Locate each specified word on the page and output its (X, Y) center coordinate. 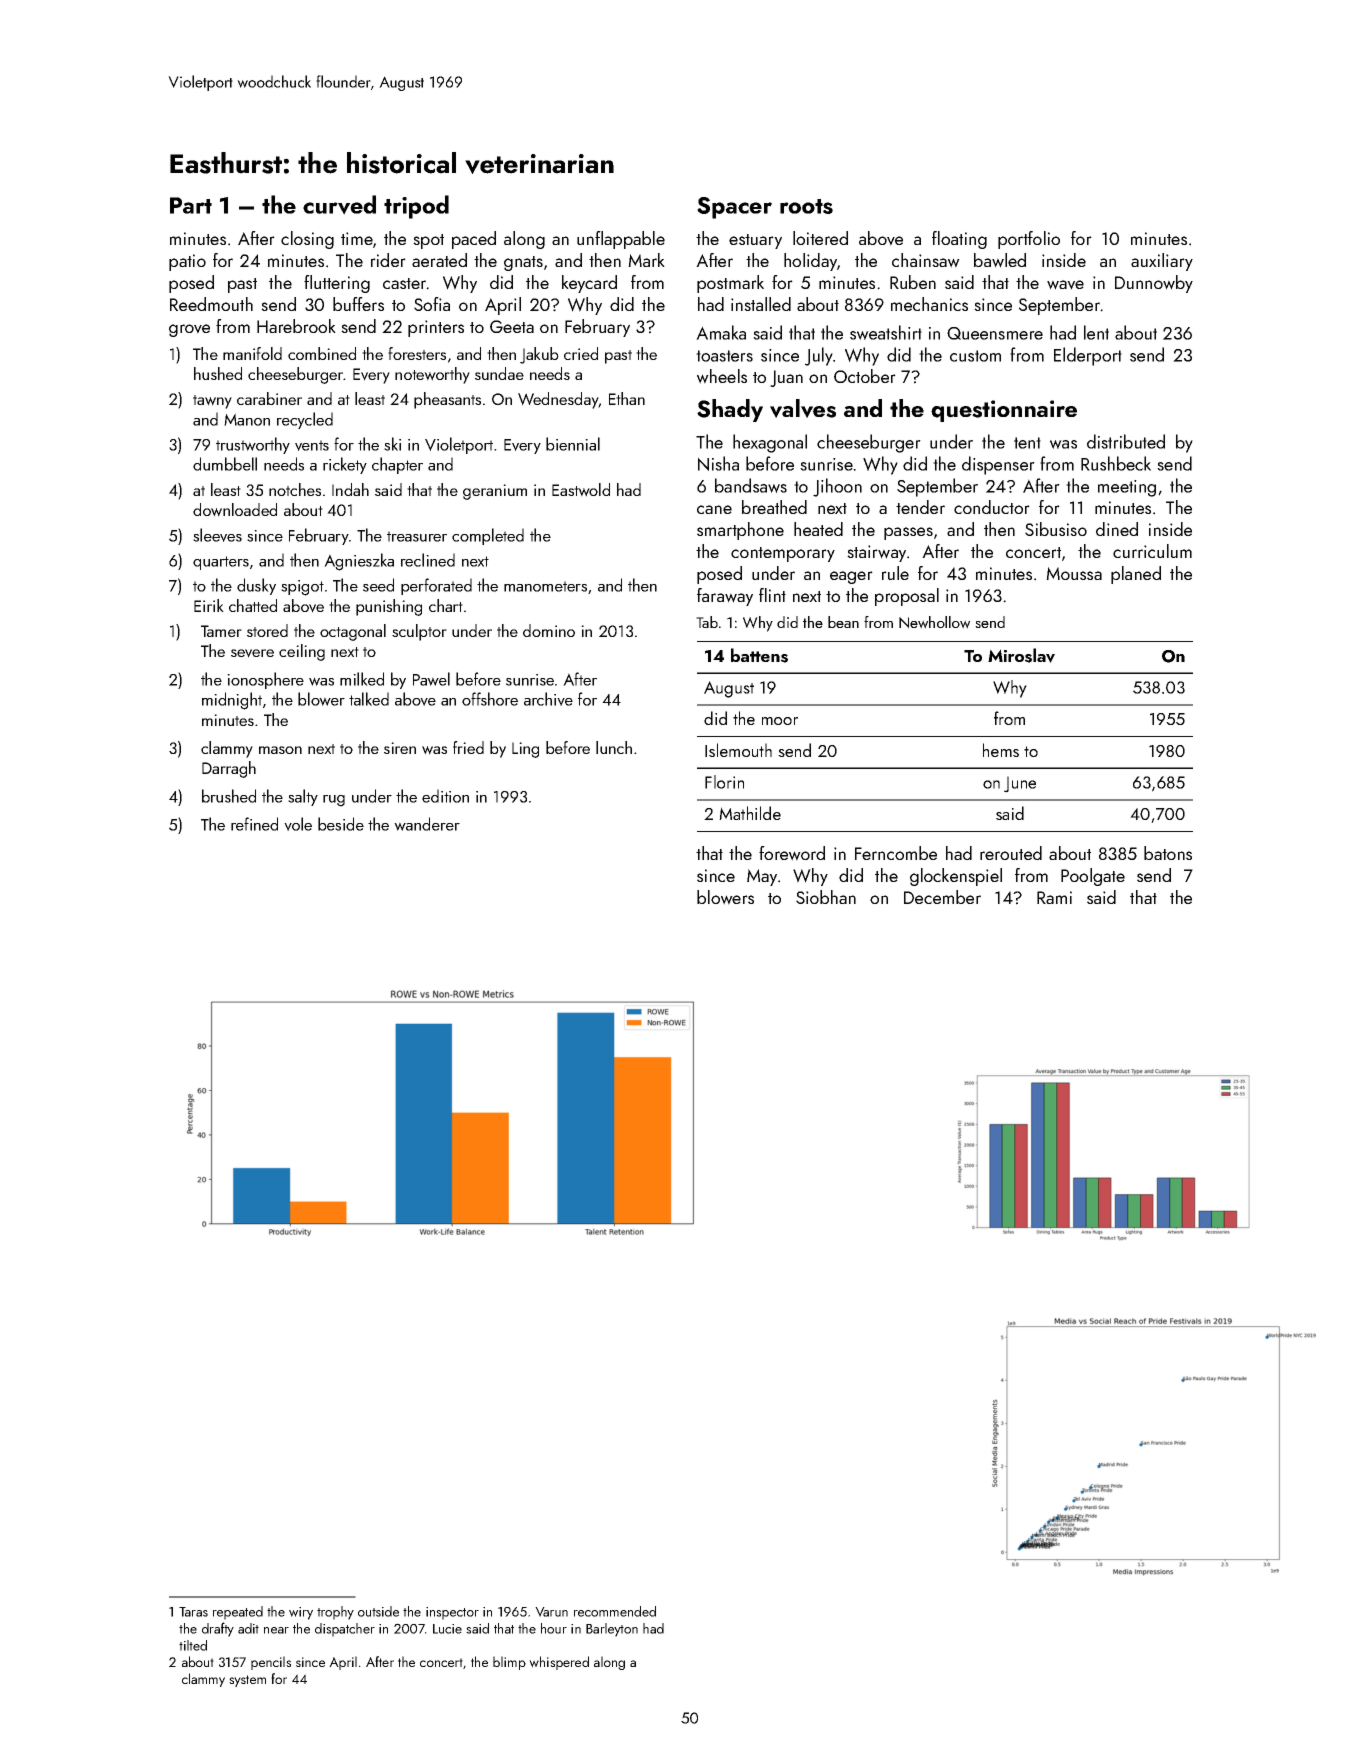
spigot (302, 588)
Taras (193, 1612)
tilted (193, 1645)
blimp (509, 1663)
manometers (545, 586)
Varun (551, 1612)
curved (339, 205)
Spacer (734, 208)
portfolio (1029, 240)
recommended (615, 1611)
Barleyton (612, 1630)
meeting (1127, 488)
